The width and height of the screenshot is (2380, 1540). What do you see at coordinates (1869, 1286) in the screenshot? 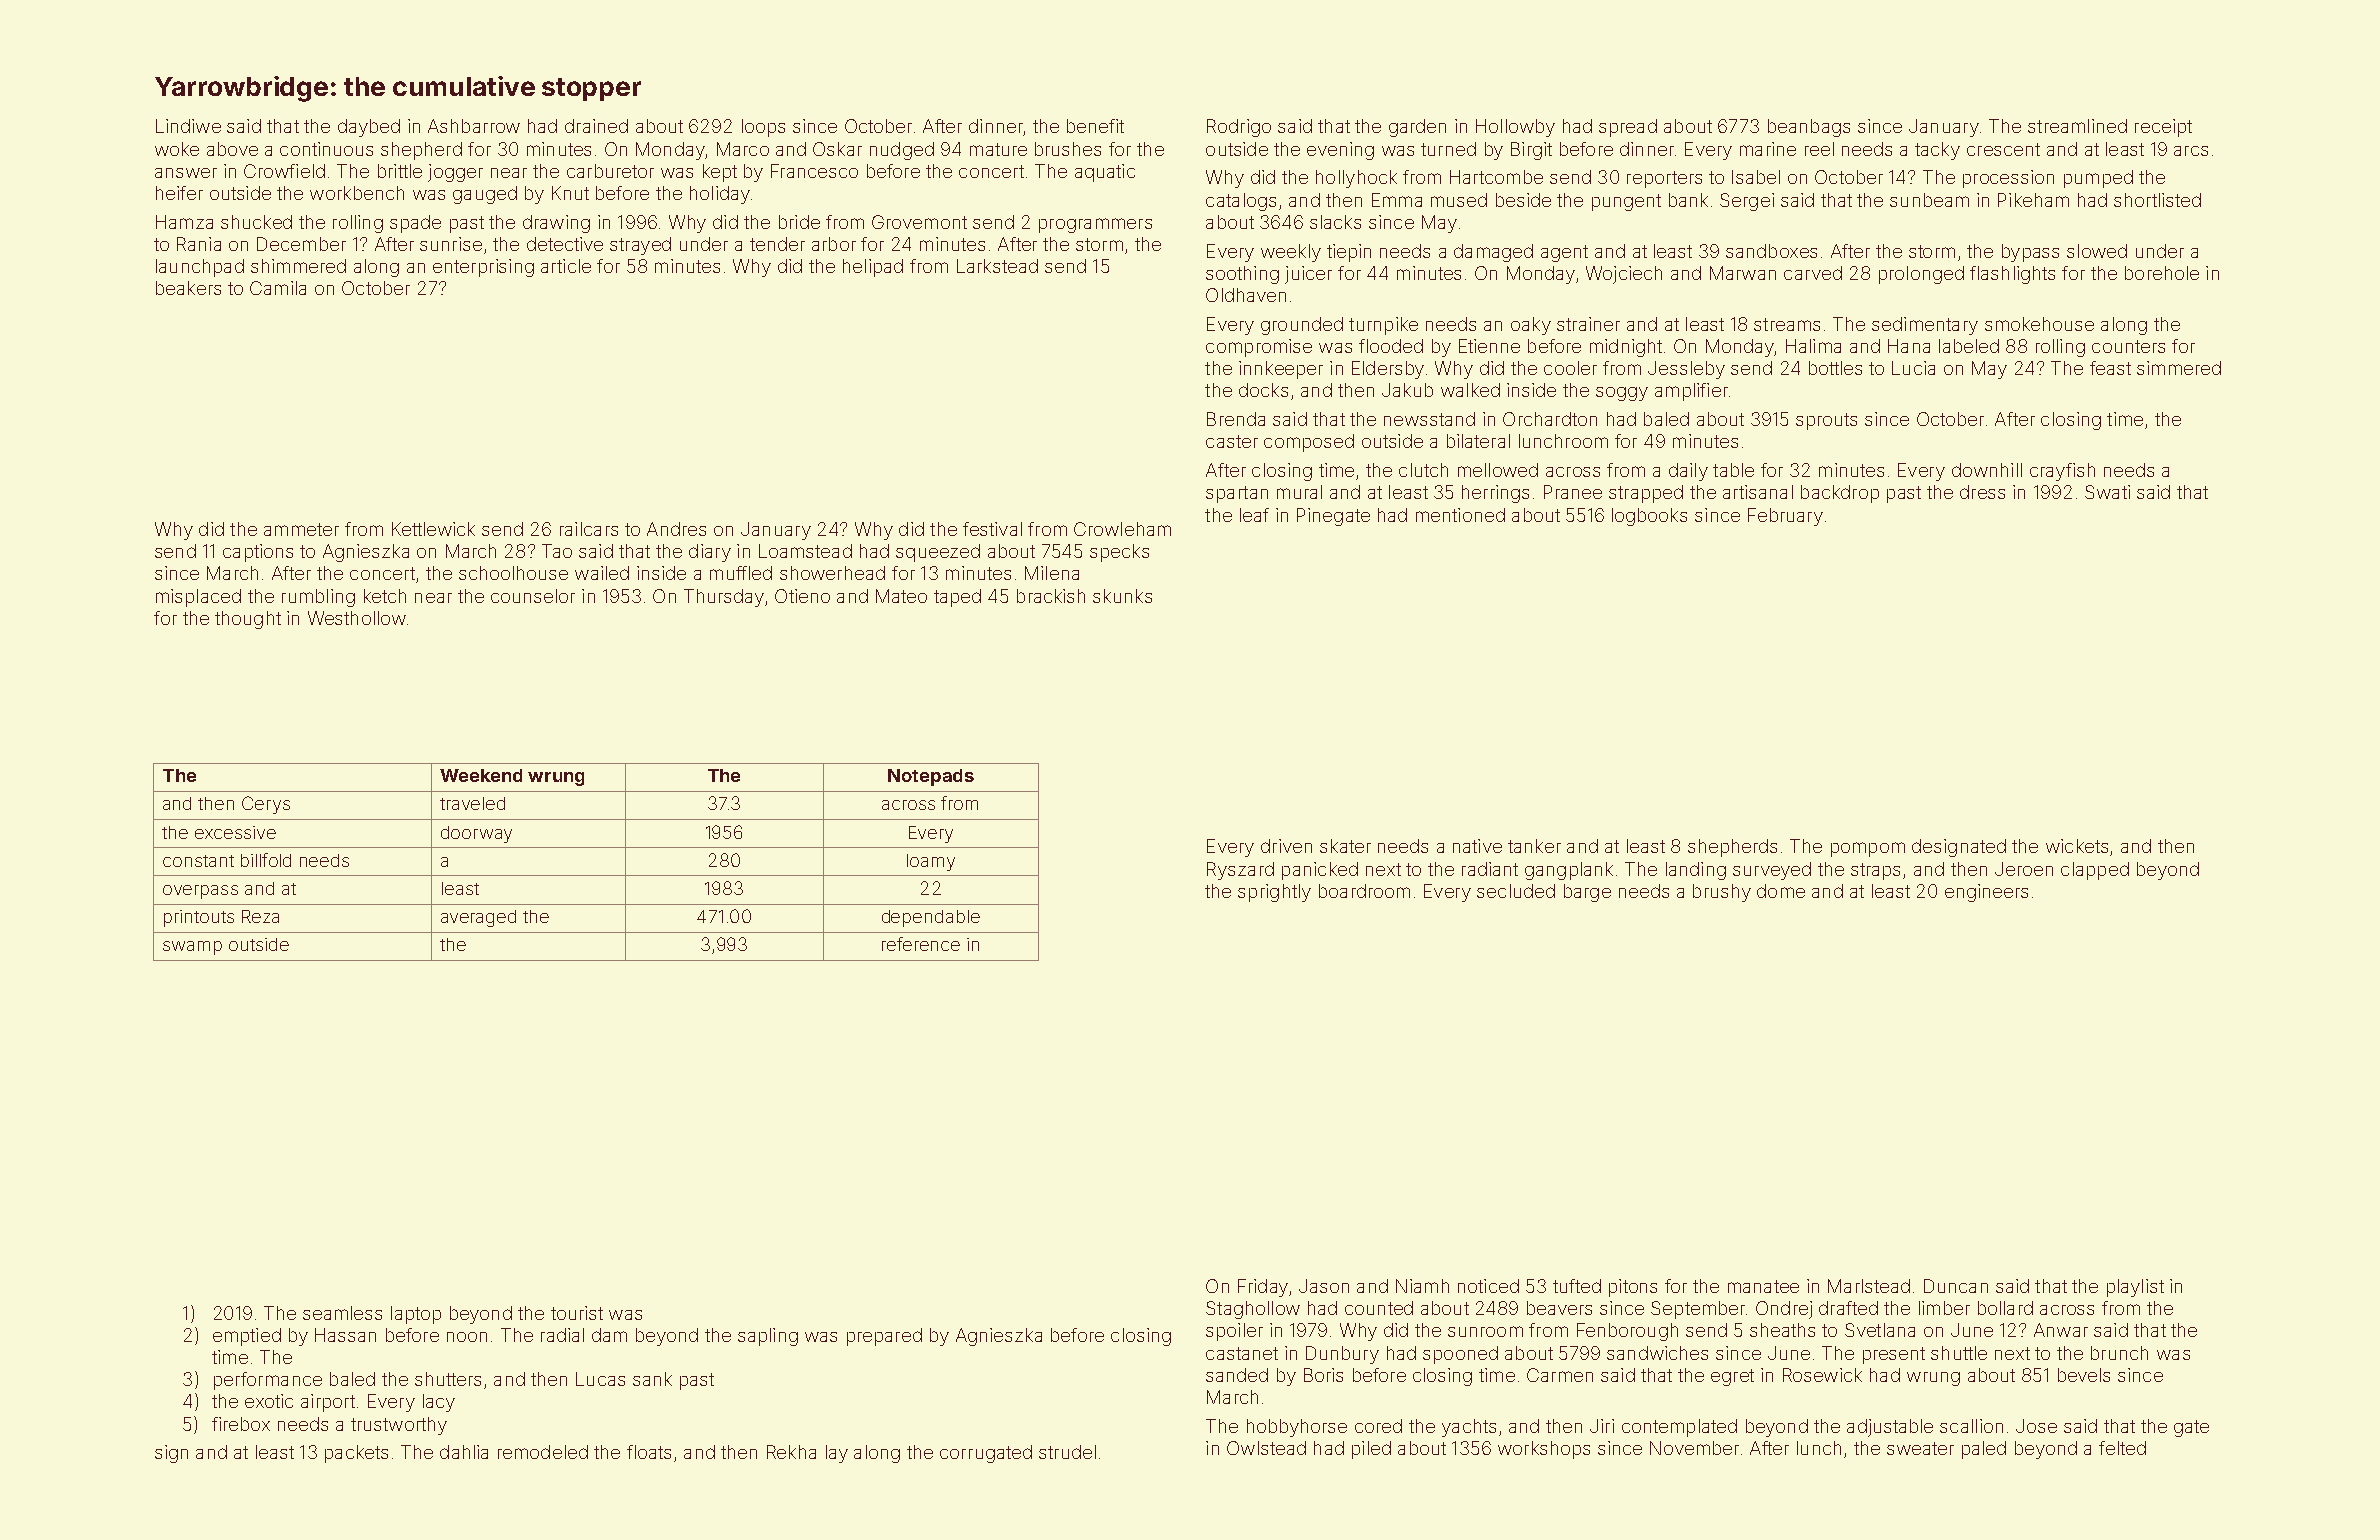
I see `Marlstead` at bounding box center [1869, 1286].
